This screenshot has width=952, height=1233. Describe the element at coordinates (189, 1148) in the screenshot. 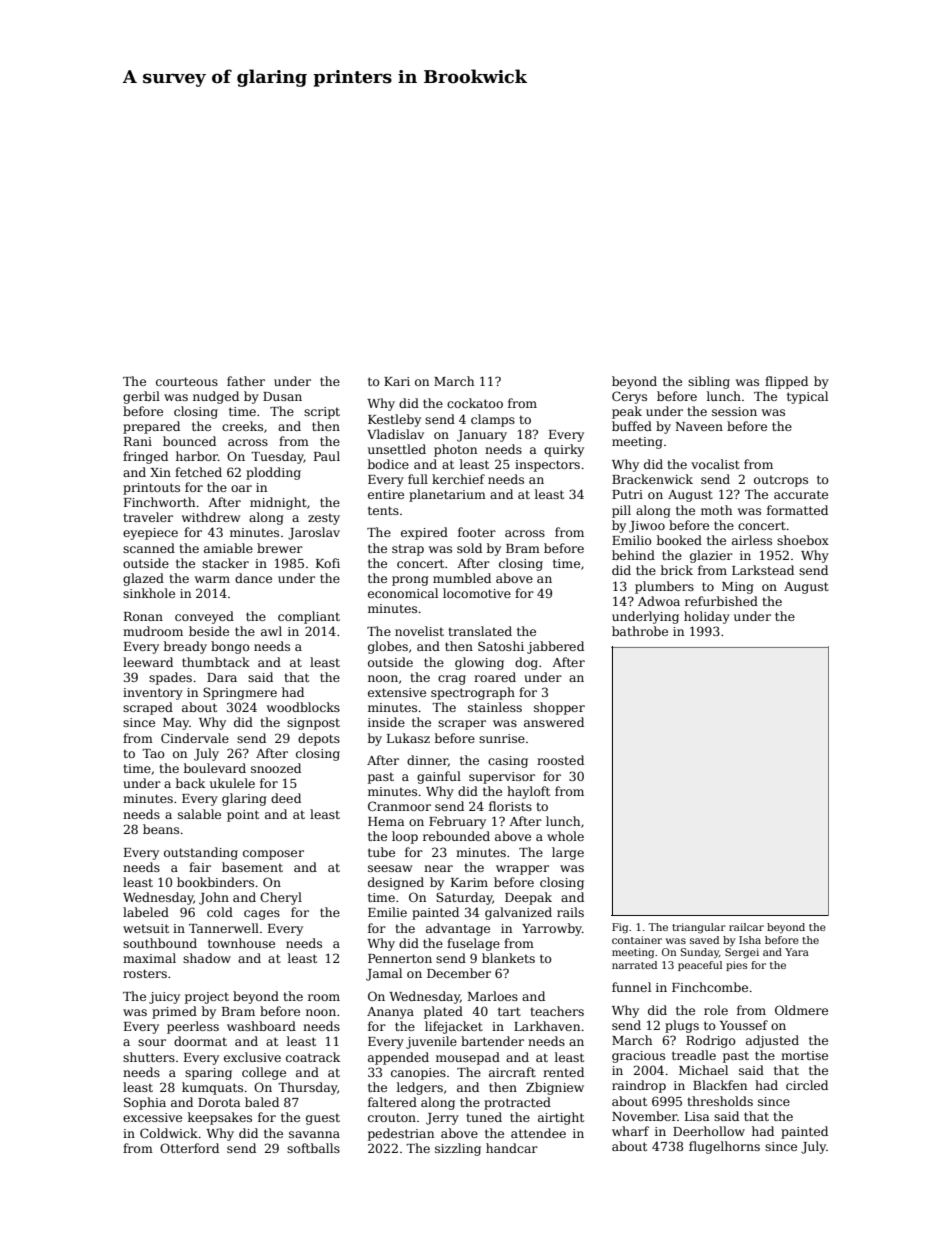

I see `Otterford` at that location.
